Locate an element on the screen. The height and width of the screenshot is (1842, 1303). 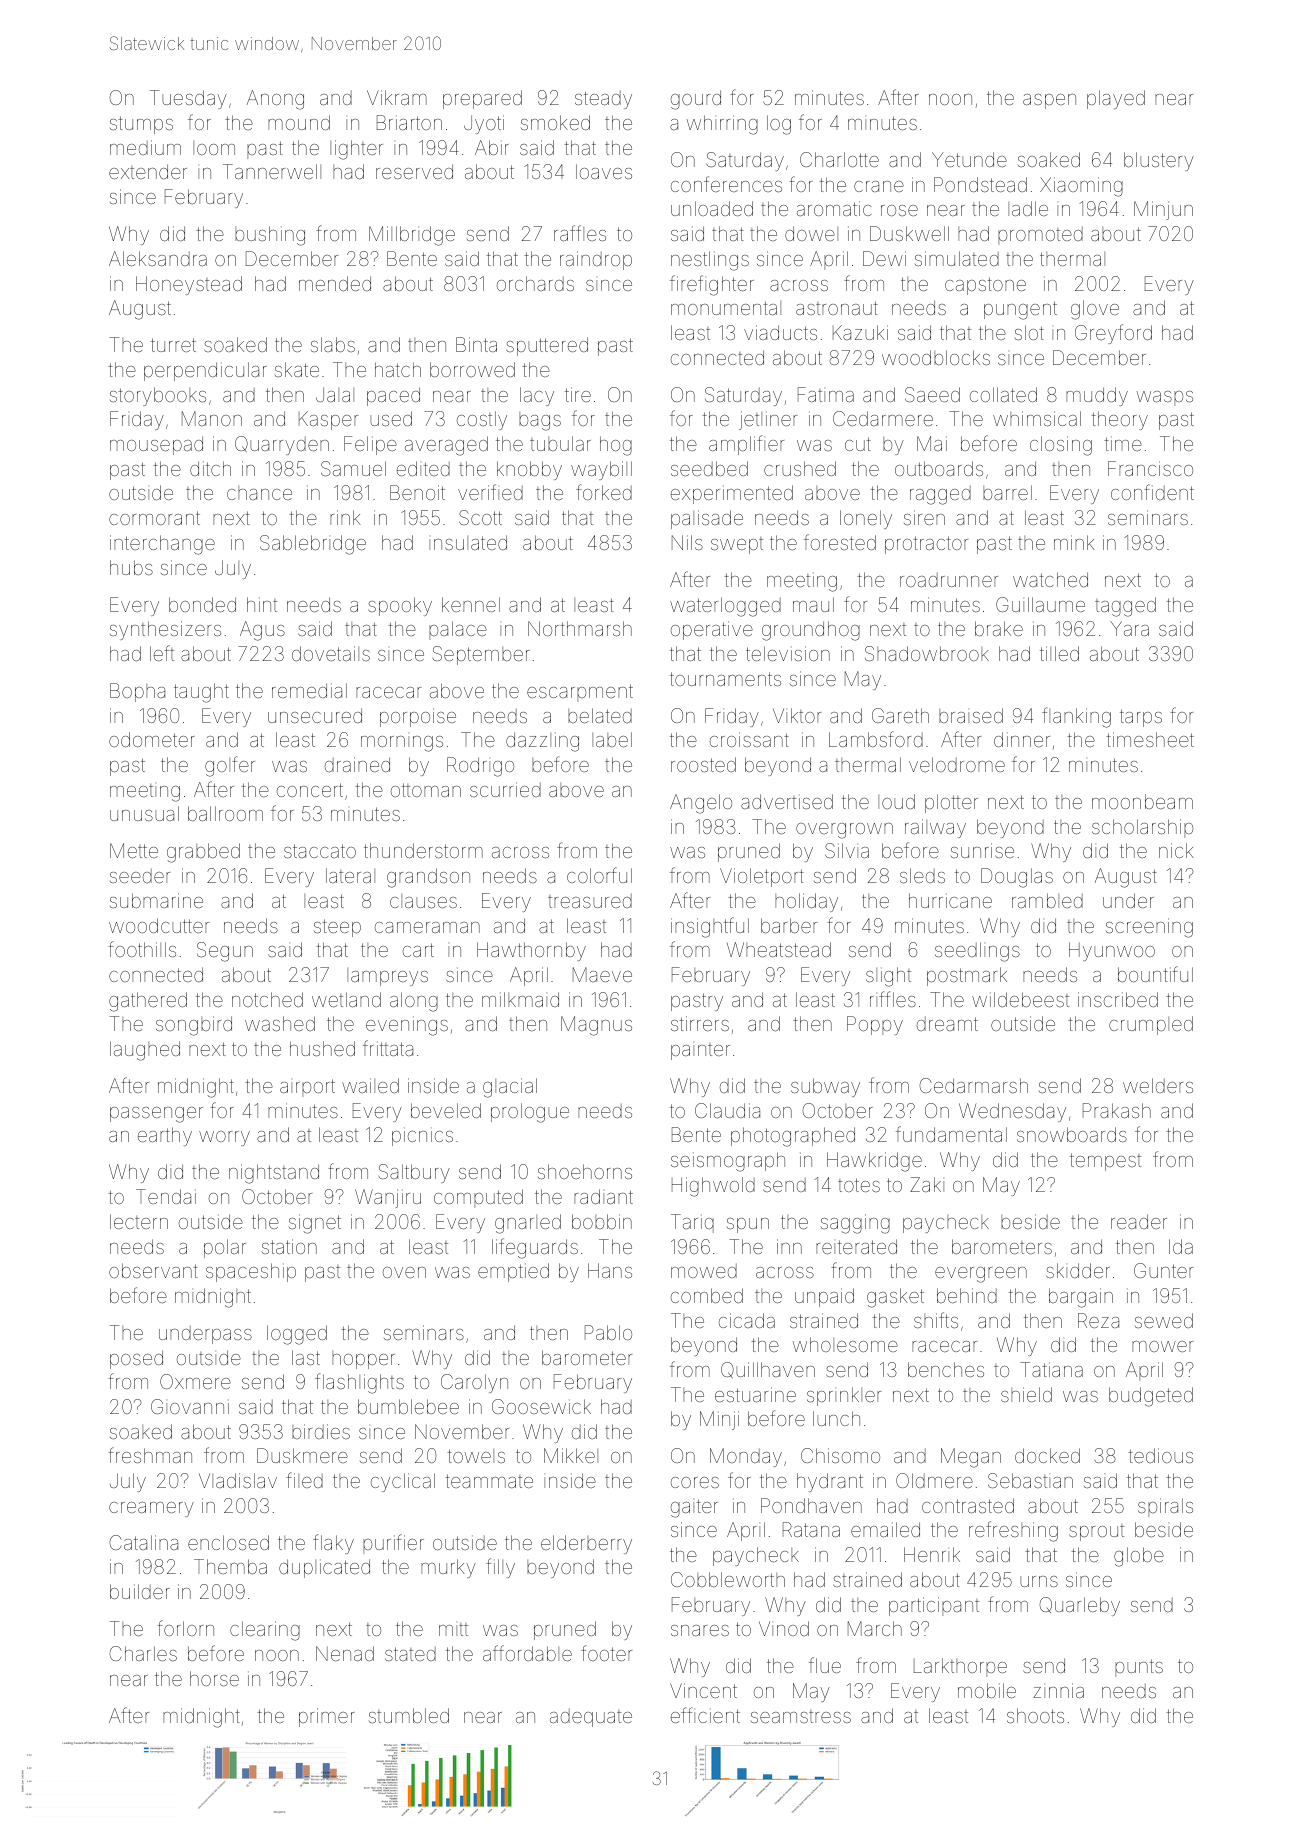
adequate is located at coordinates (591, 1718).
